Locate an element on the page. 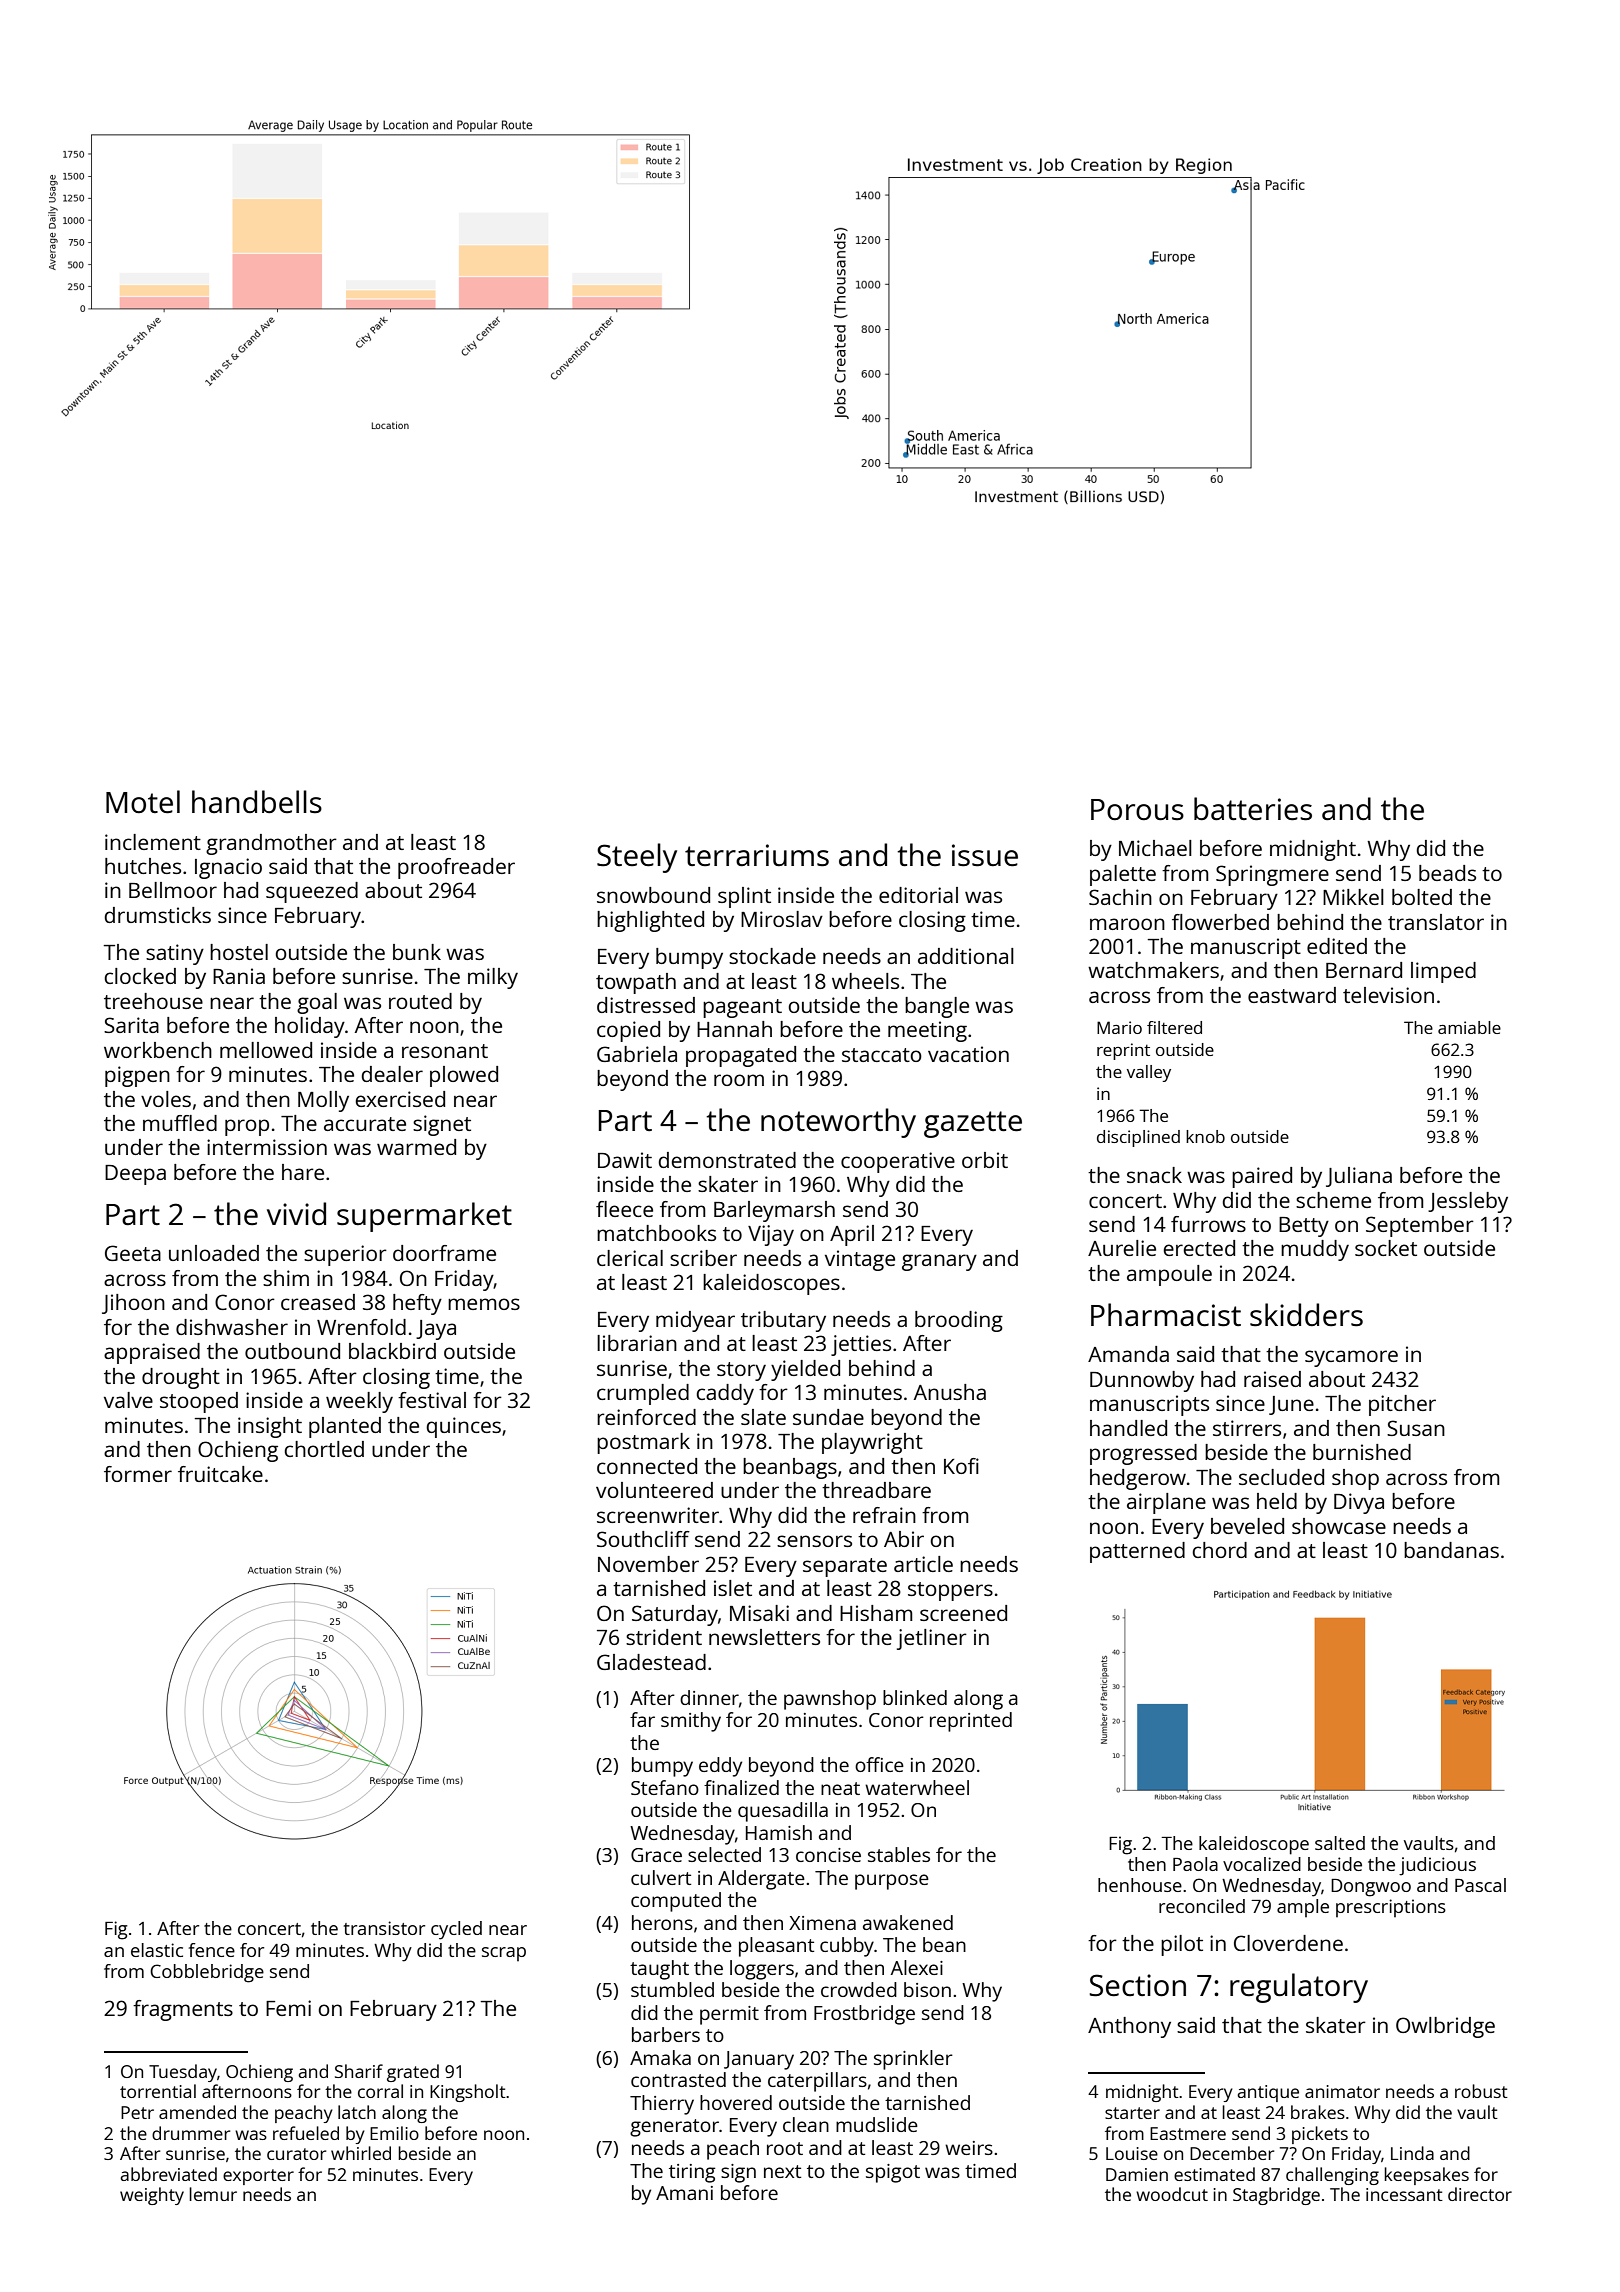 This document has width=1620, height=2292. terrariums is located at coordinates (757, 855).
